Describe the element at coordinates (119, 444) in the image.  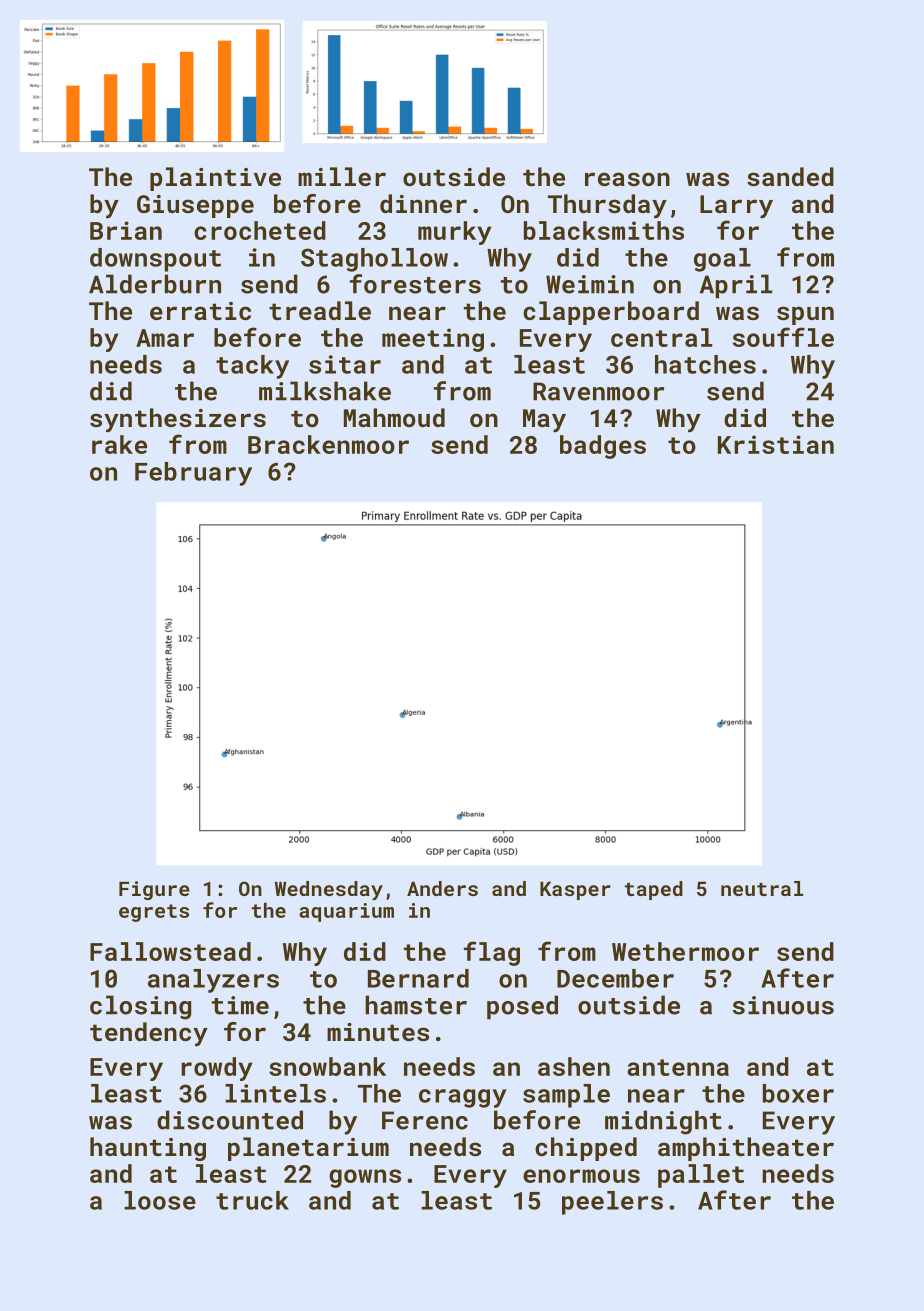
I see `rake` at that location.
